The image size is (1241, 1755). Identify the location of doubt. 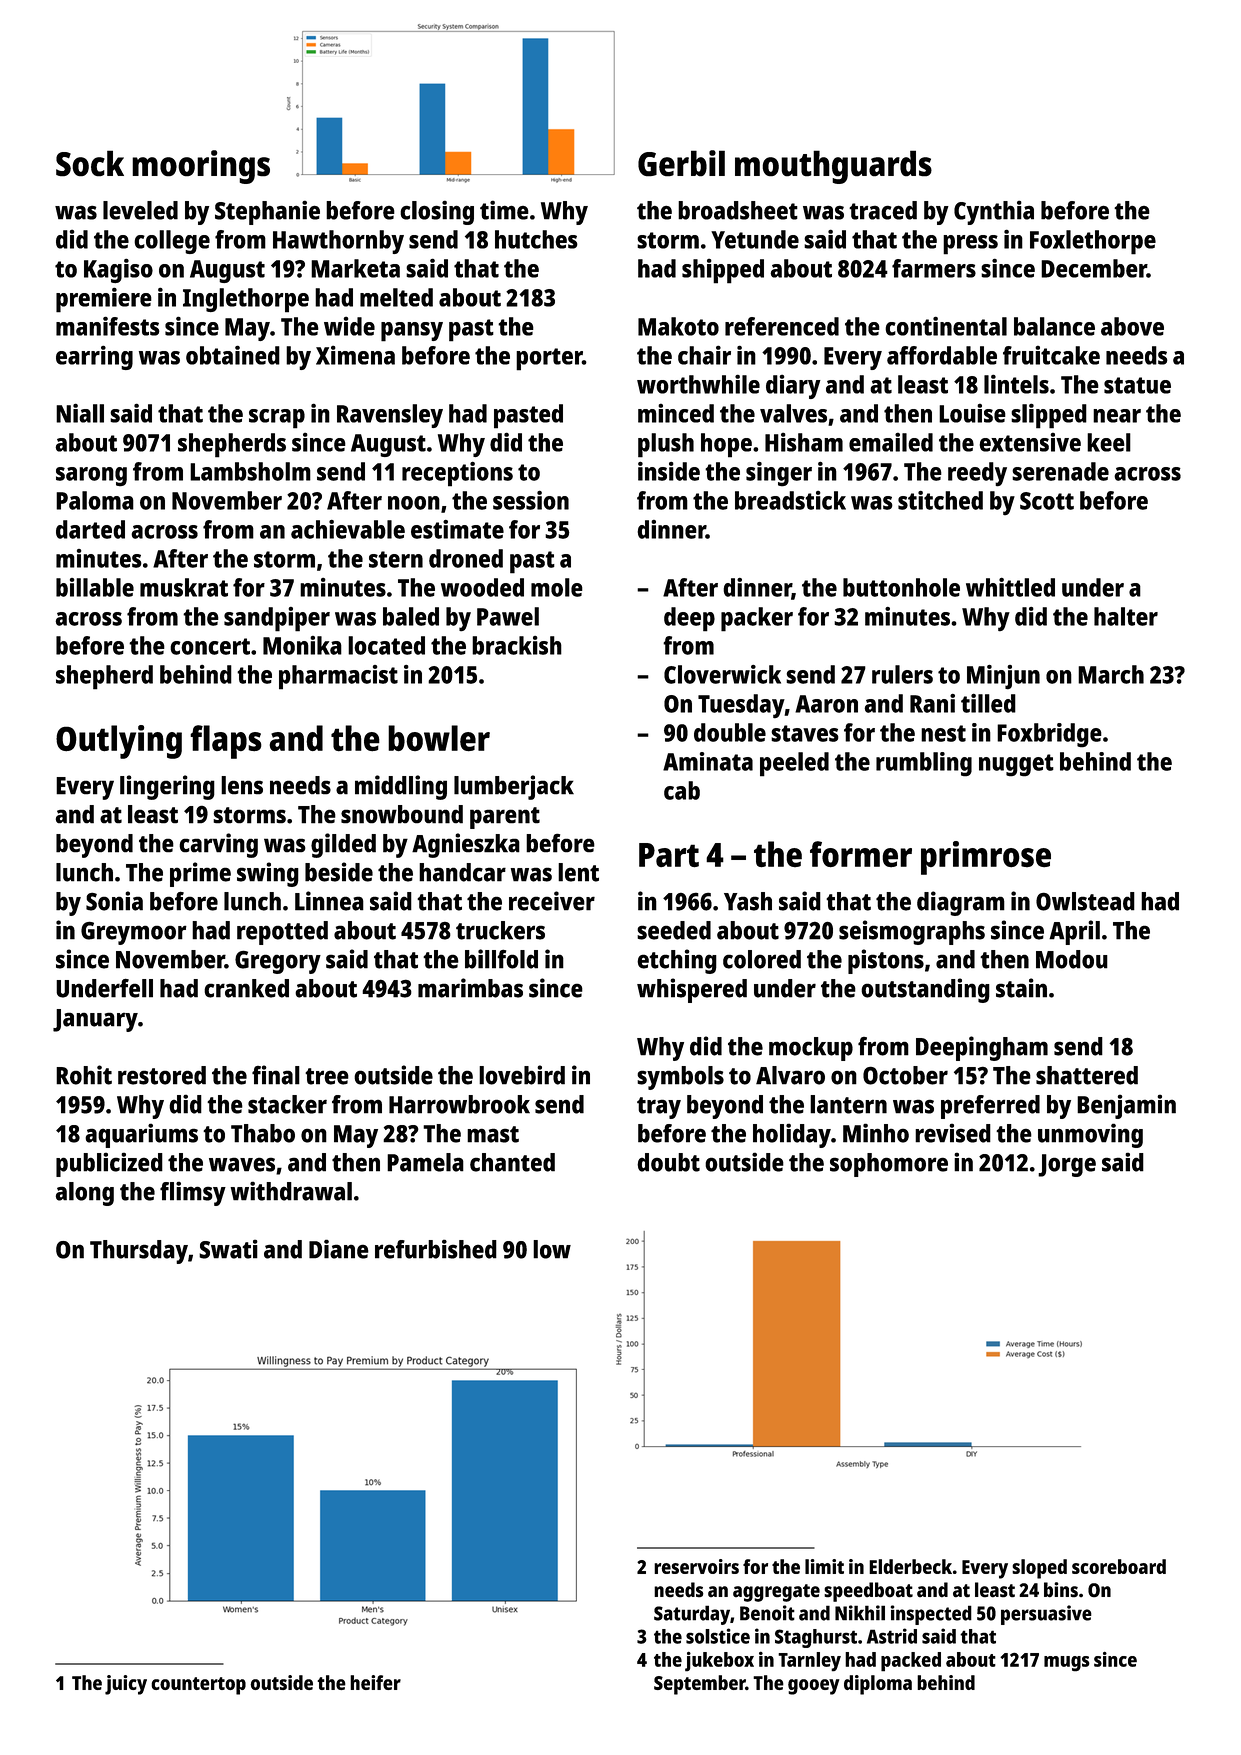
(668, 1162).
